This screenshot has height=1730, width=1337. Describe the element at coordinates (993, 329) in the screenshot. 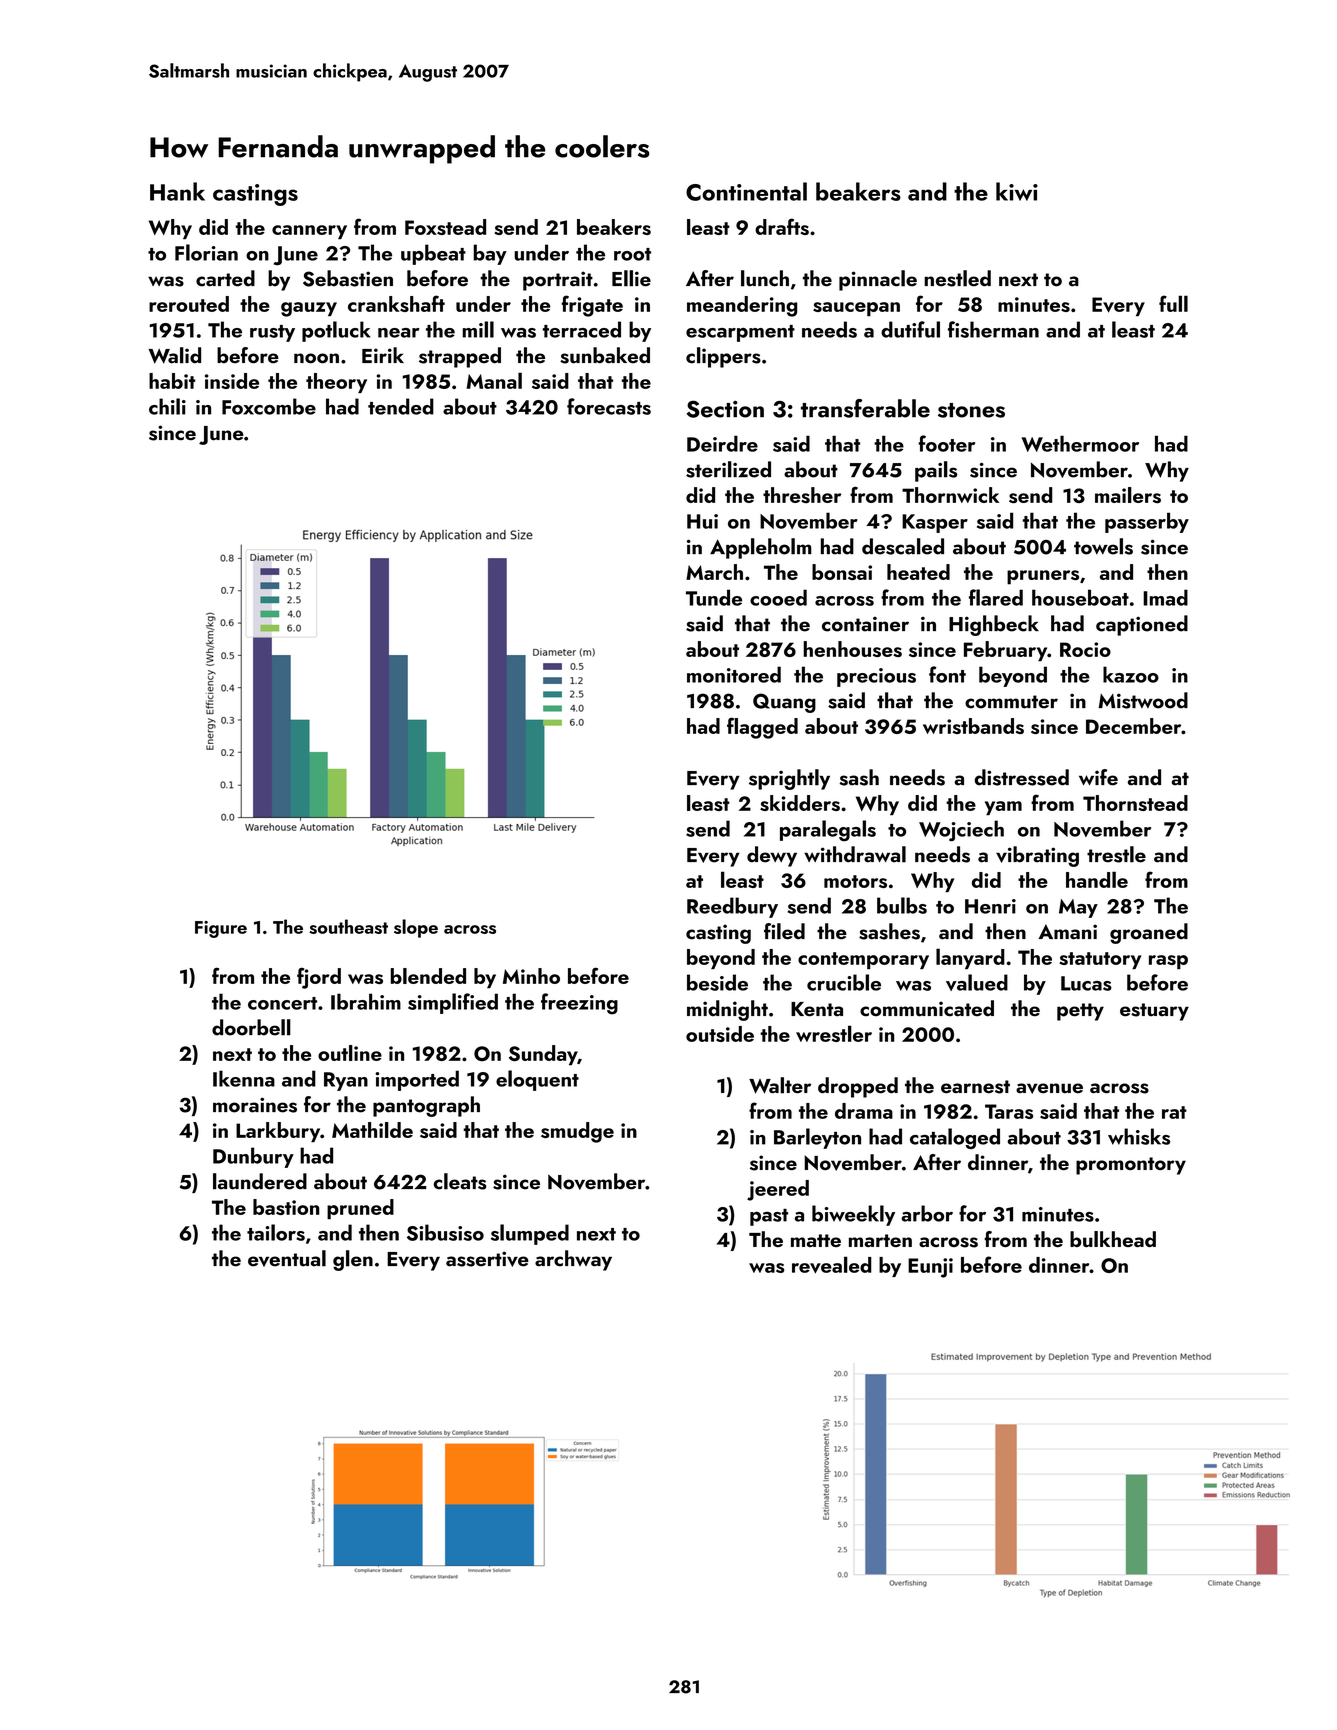

I see `fisherman` at that location.
